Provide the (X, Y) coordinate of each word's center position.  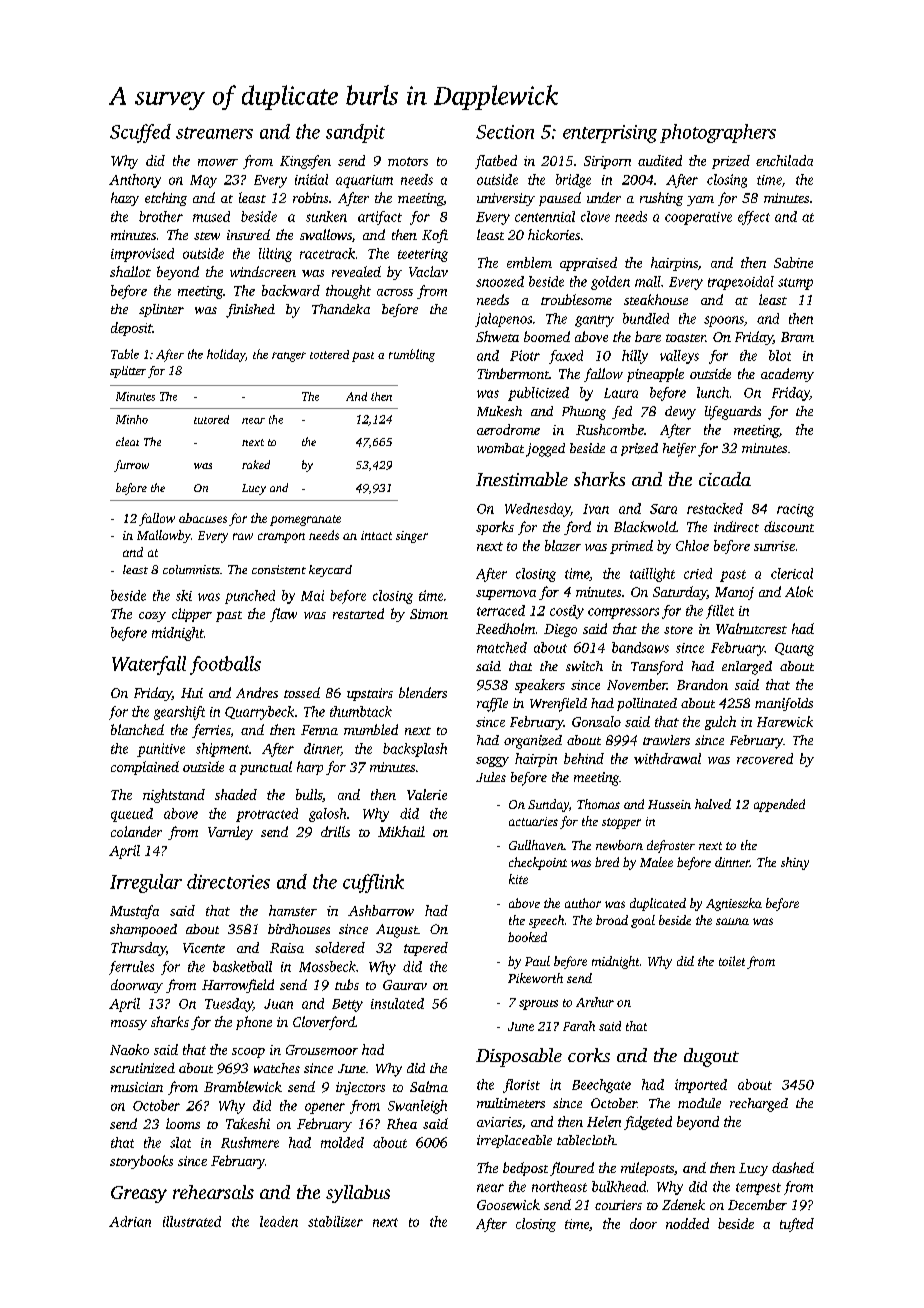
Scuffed (140, 133)
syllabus (358, 1194)
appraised (588, 264)
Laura (621, 393)
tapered (426, 949)
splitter (128, 372)
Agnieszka (734, 904)
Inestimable (522, 479)
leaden (279, 1221)
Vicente (204, 948)
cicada (725, 479)
